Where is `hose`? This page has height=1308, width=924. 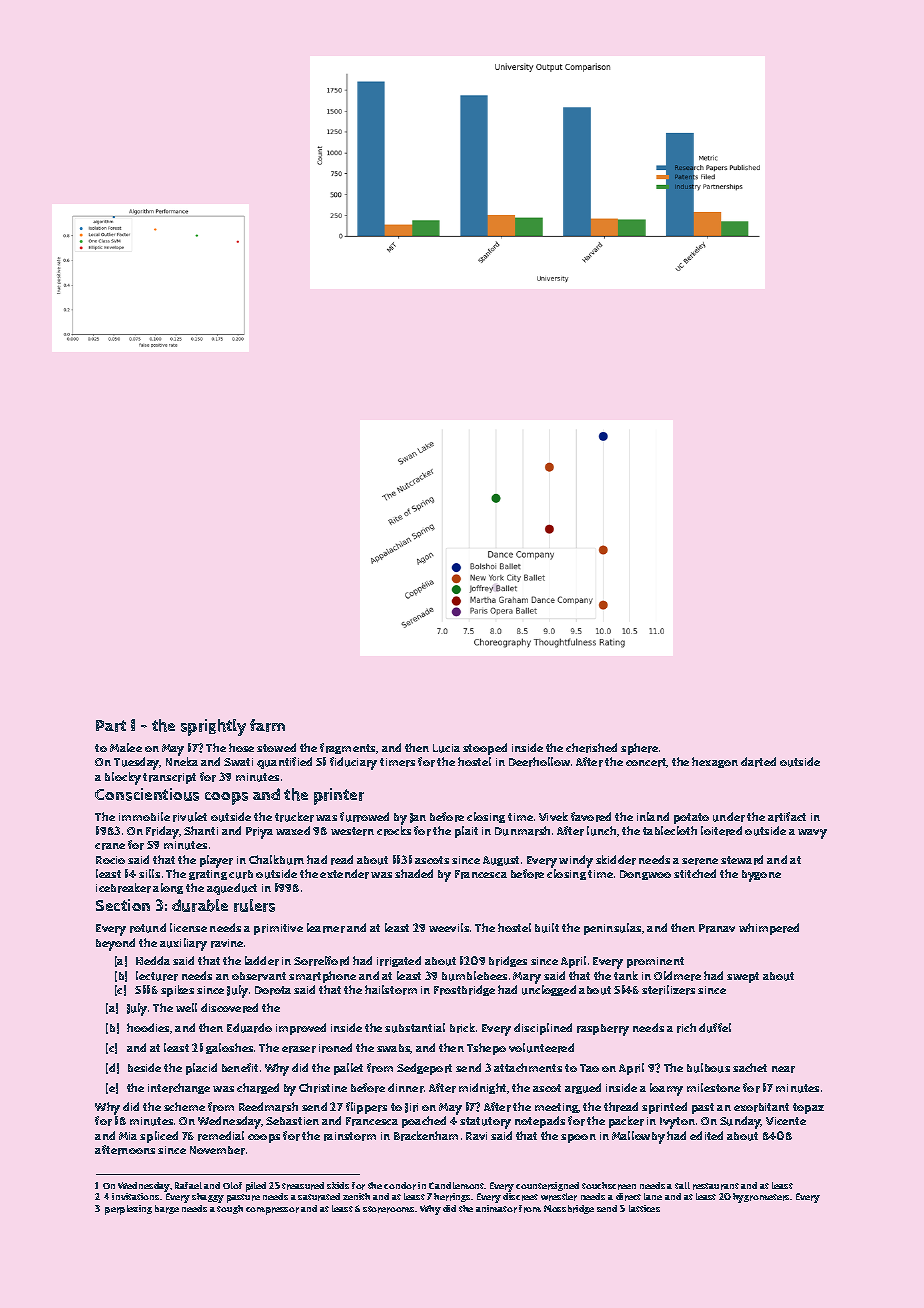
hose is located at coordinates (241, 747).
